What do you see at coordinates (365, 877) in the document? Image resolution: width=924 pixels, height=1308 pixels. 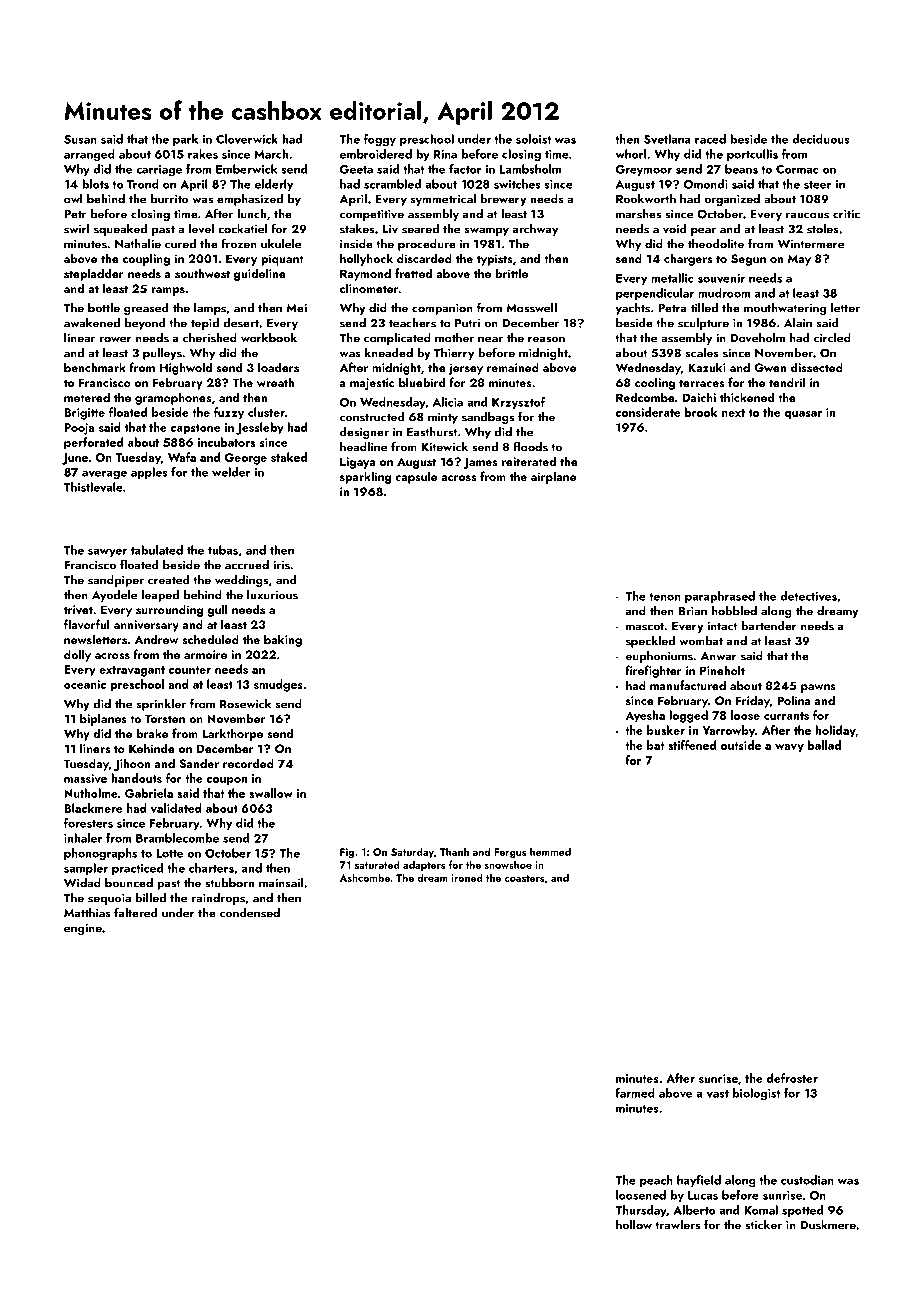 I see `Ashcombe` at bounding box center [365, 877].
